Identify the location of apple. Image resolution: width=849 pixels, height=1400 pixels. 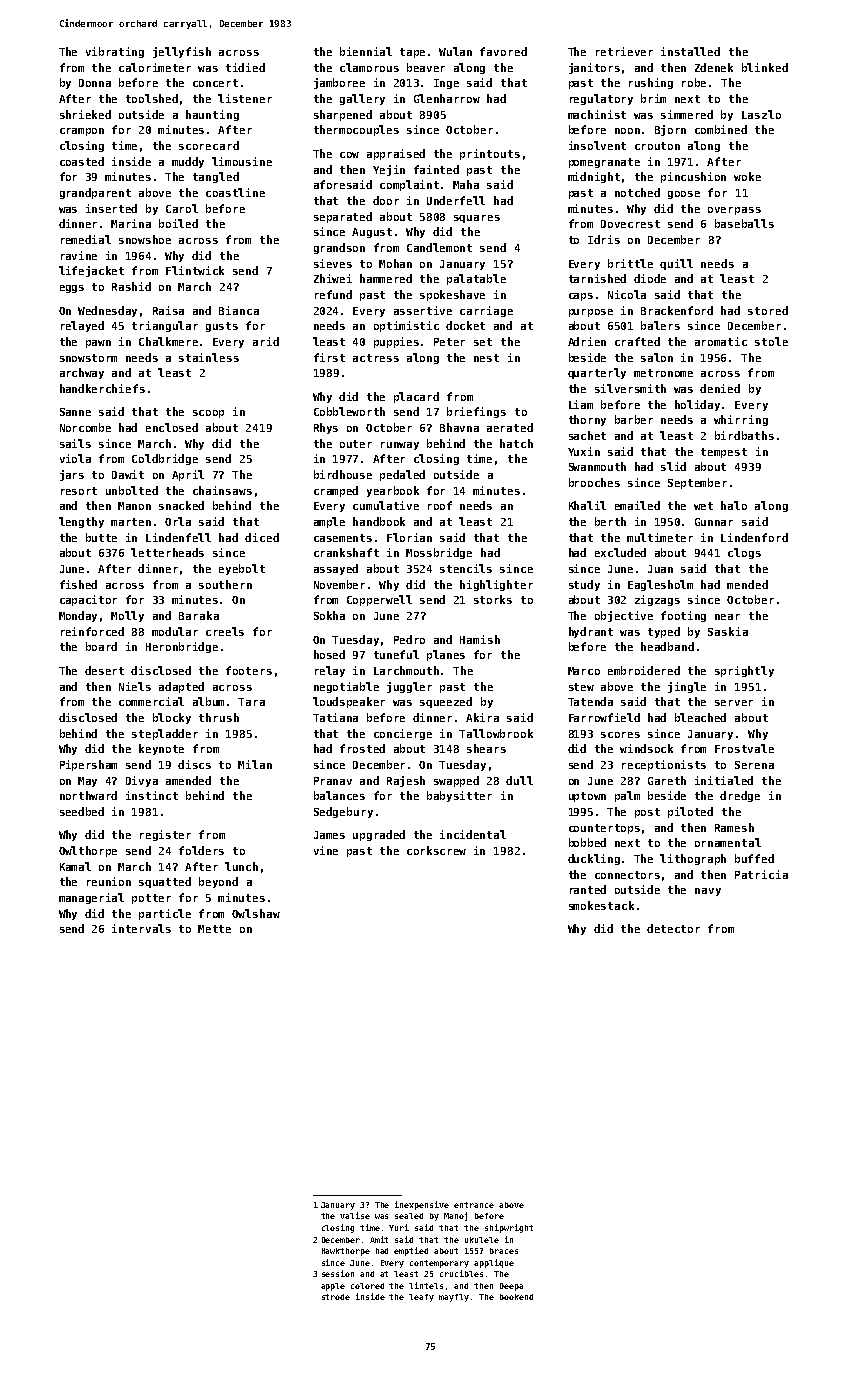
(333, 1287).
